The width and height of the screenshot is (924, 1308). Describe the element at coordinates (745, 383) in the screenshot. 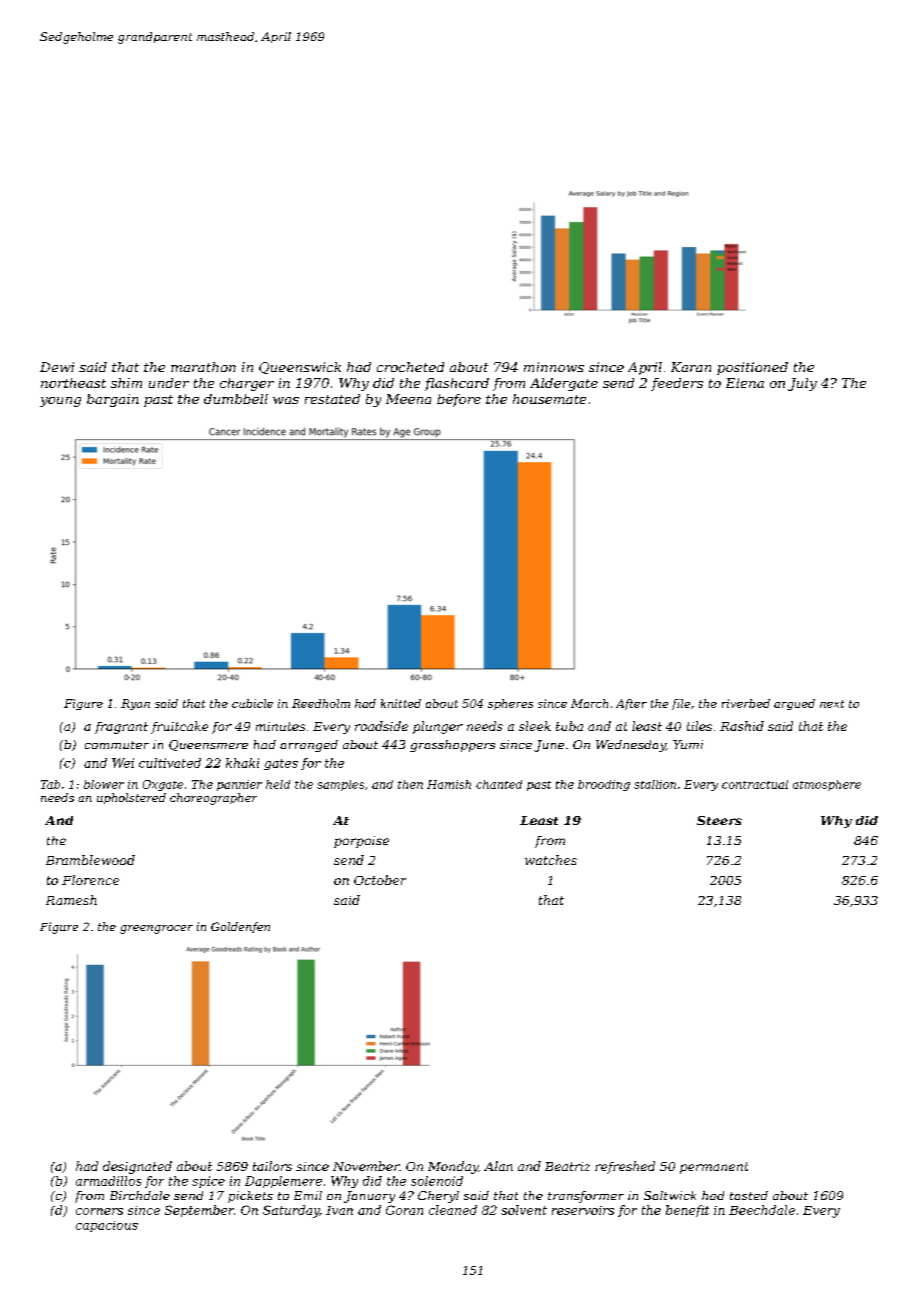

I see `Elena` at that location.
